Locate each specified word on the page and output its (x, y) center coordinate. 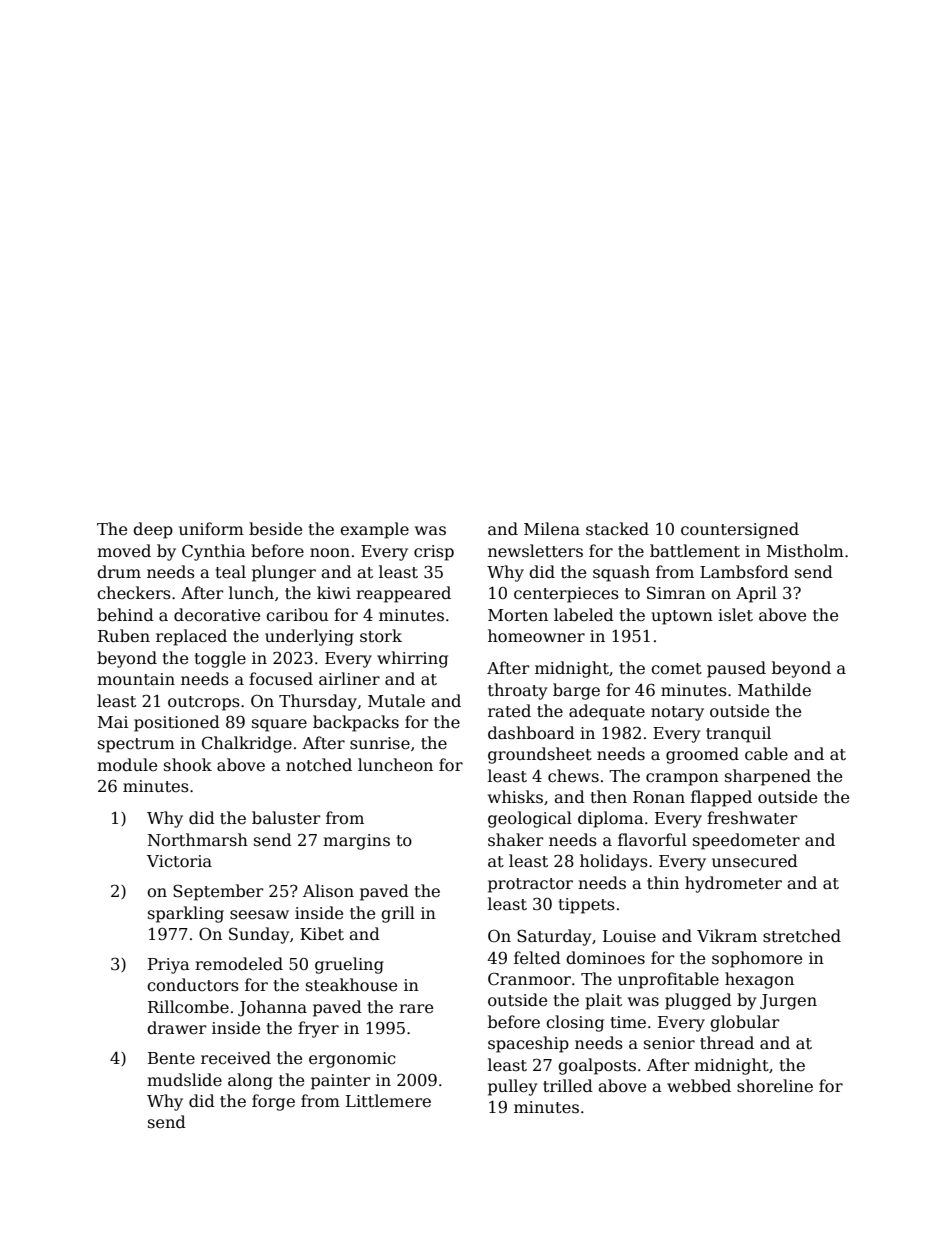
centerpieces (566, 595)
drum (119, 571)
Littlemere (388, 1101)
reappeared (403, 594)
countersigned (740, 530)
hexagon (759, 980)
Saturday (554, 937)
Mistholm (805, 551)
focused (281, 678)
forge (273, 1102)
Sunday (259, 935)
